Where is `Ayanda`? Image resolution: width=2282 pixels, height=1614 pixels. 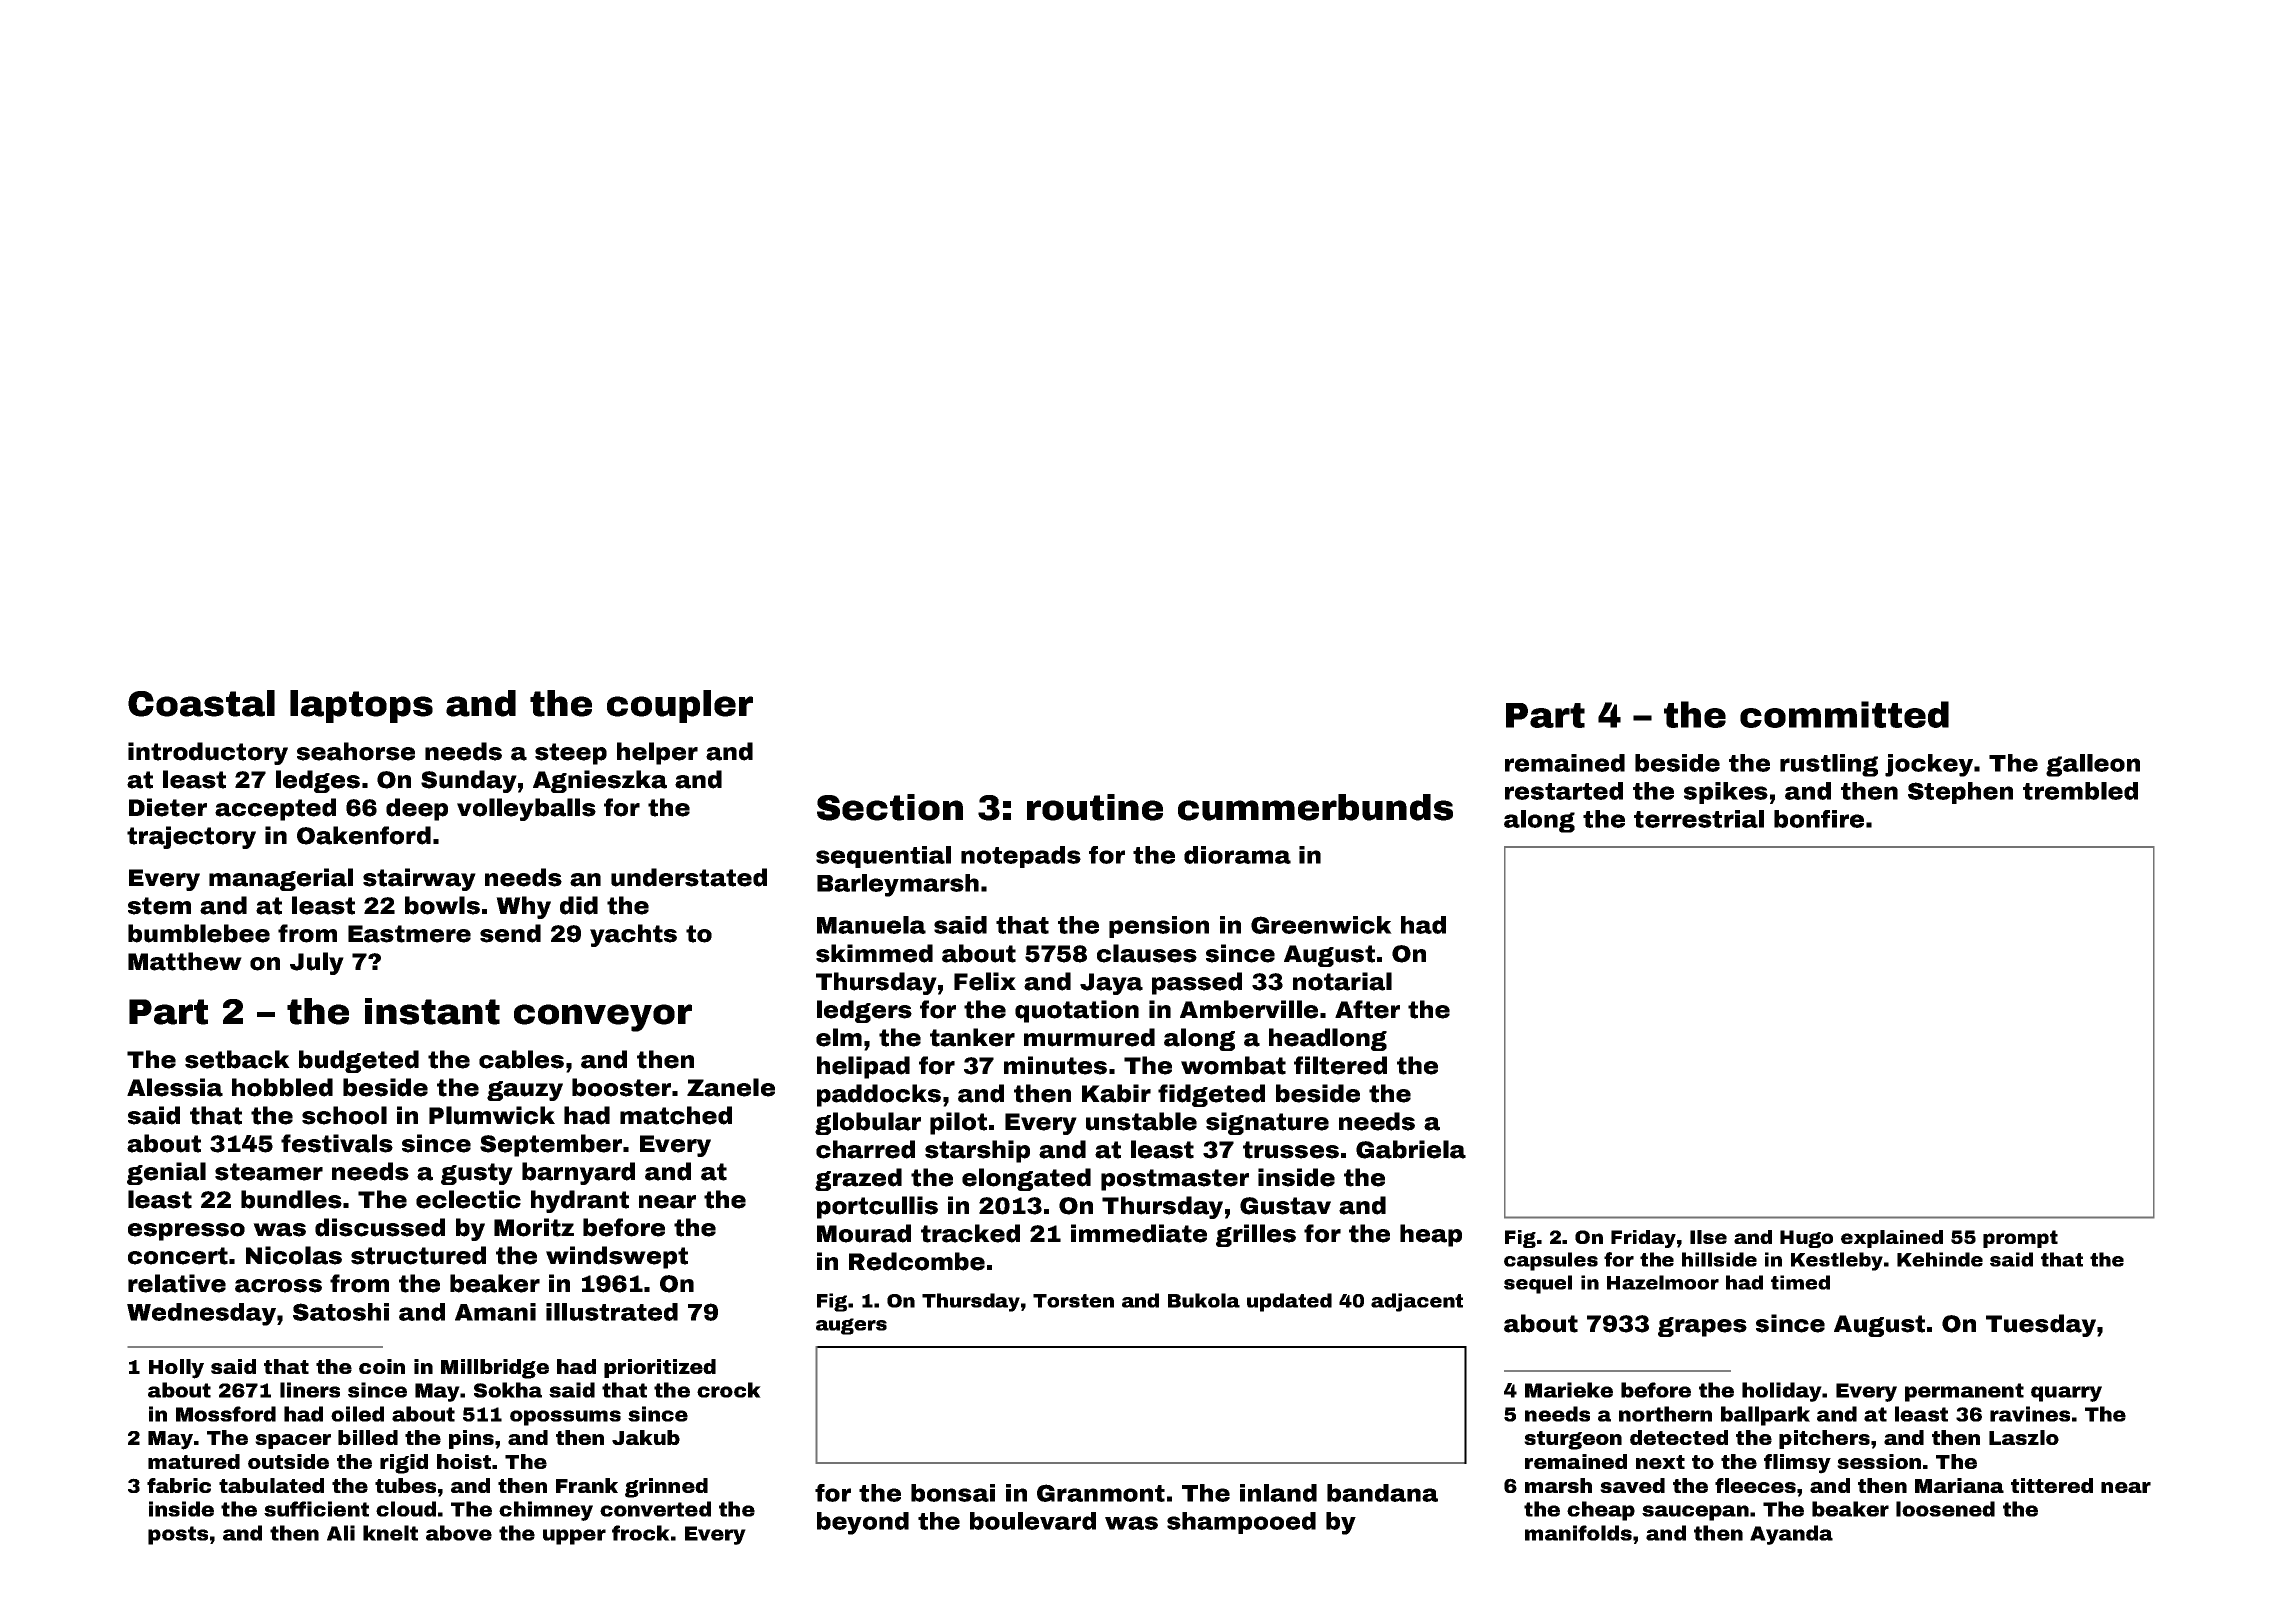
Ayanda is located at coordinates (1791, 1535).
